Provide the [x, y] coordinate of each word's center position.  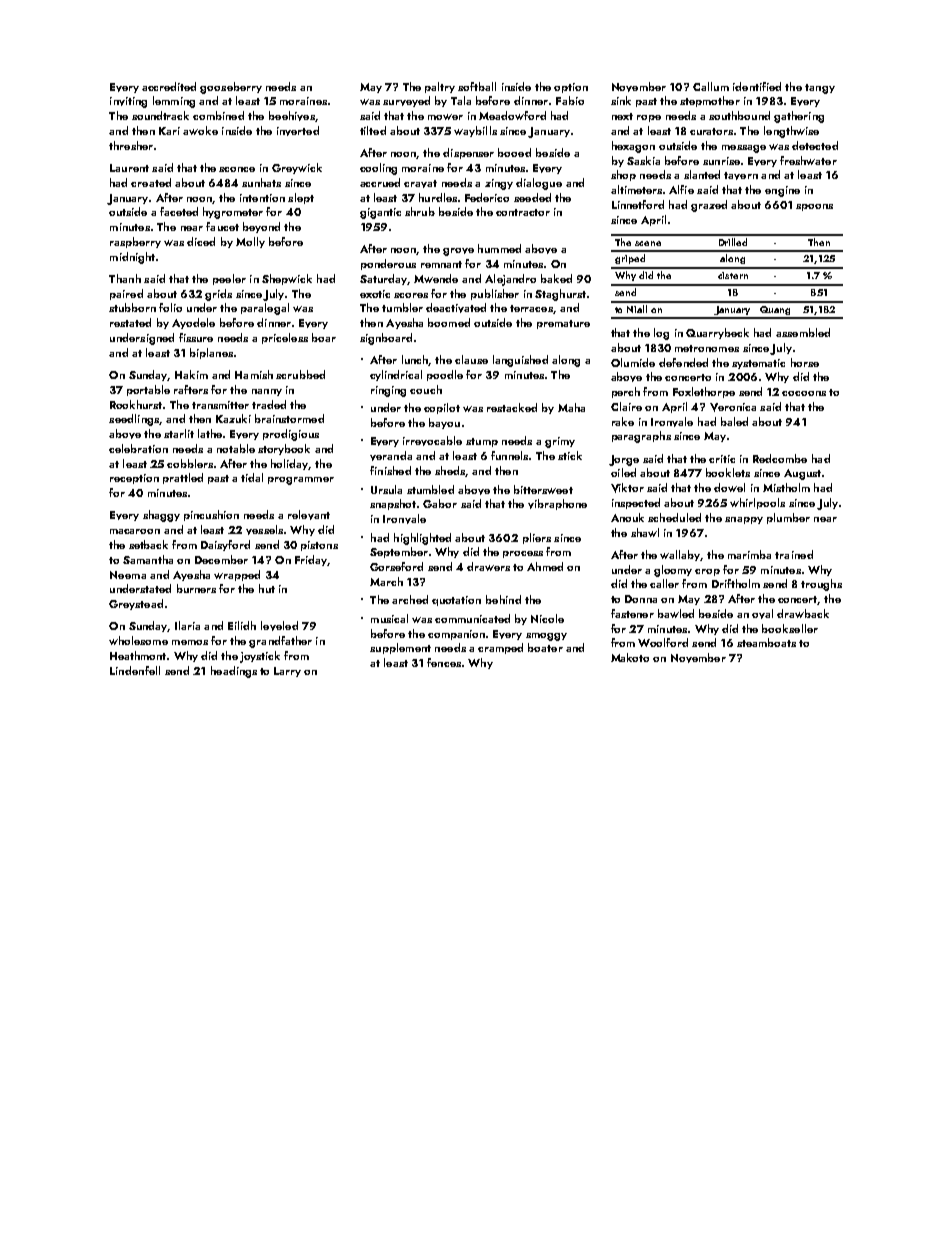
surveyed [406, 101]
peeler [229, 279]
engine [782, 191]
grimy [560, 442]
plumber [788, 518]
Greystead [136, 604]
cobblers [190, 463]
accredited [169, 86]
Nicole [547, 618]
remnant [441, 264]
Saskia [643, 160]
